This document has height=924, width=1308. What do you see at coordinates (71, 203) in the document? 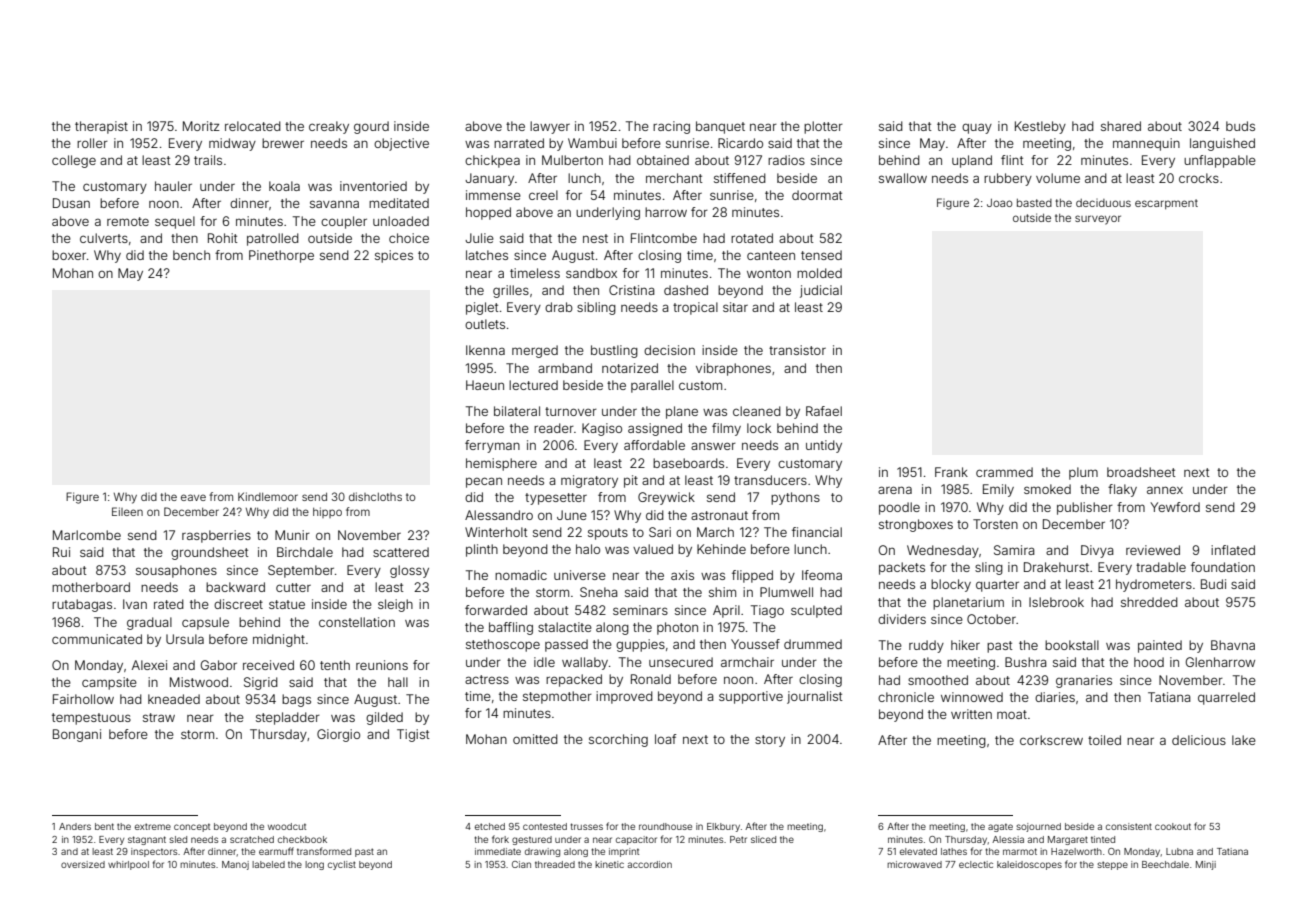
I see `Dusan` at bounding box center [71, 203].
